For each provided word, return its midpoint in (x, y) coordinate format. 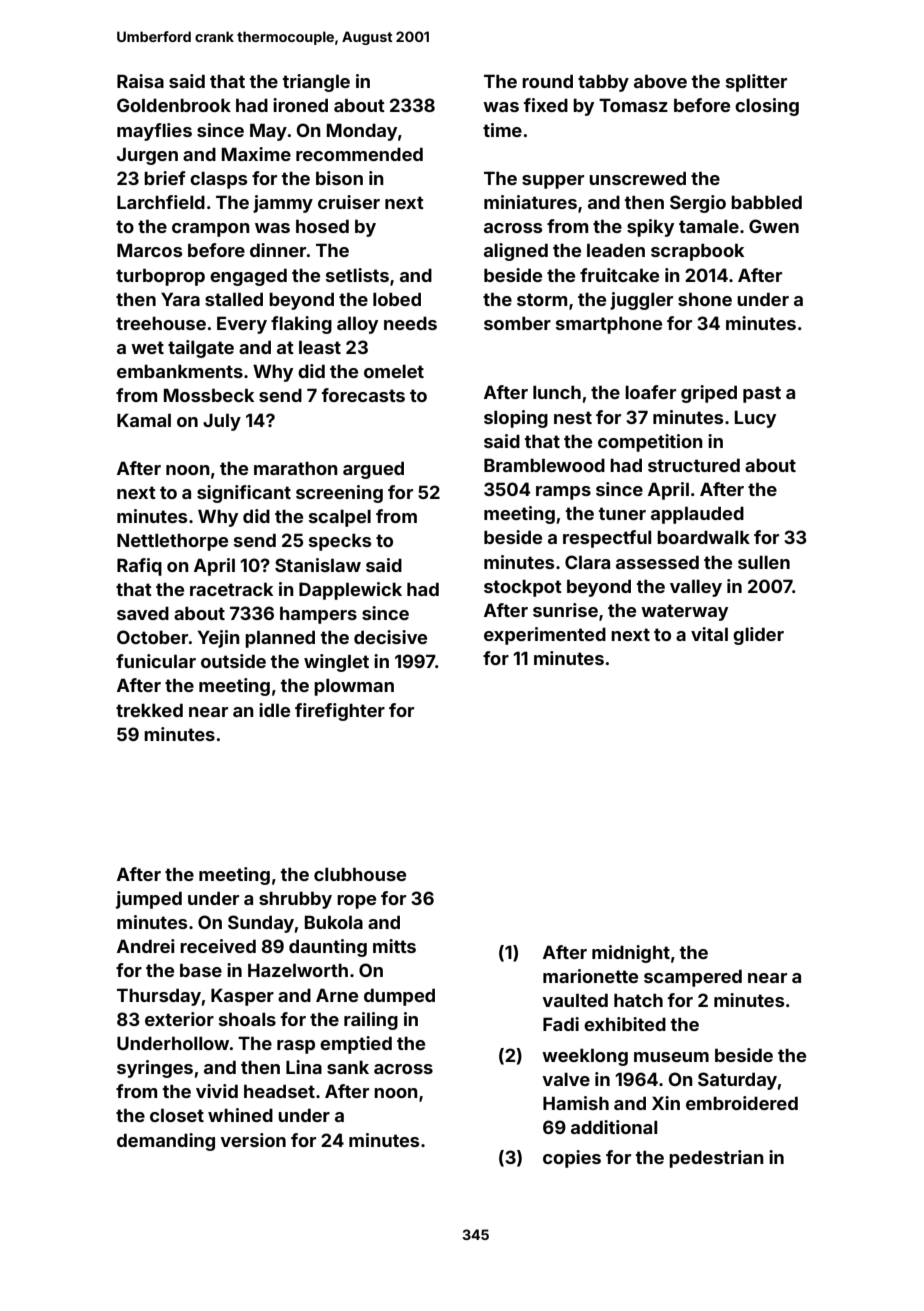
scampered (693, 978)
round (547, 81)
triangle (316, 83)
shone (705, 299)
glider (758, 636)
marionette (590, 976)
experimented (545, 636)
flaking (301, 325)
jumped (149, 900)
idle (274, 710)
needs (410, 323)
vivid (217, 1091)
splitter (756, 83)
